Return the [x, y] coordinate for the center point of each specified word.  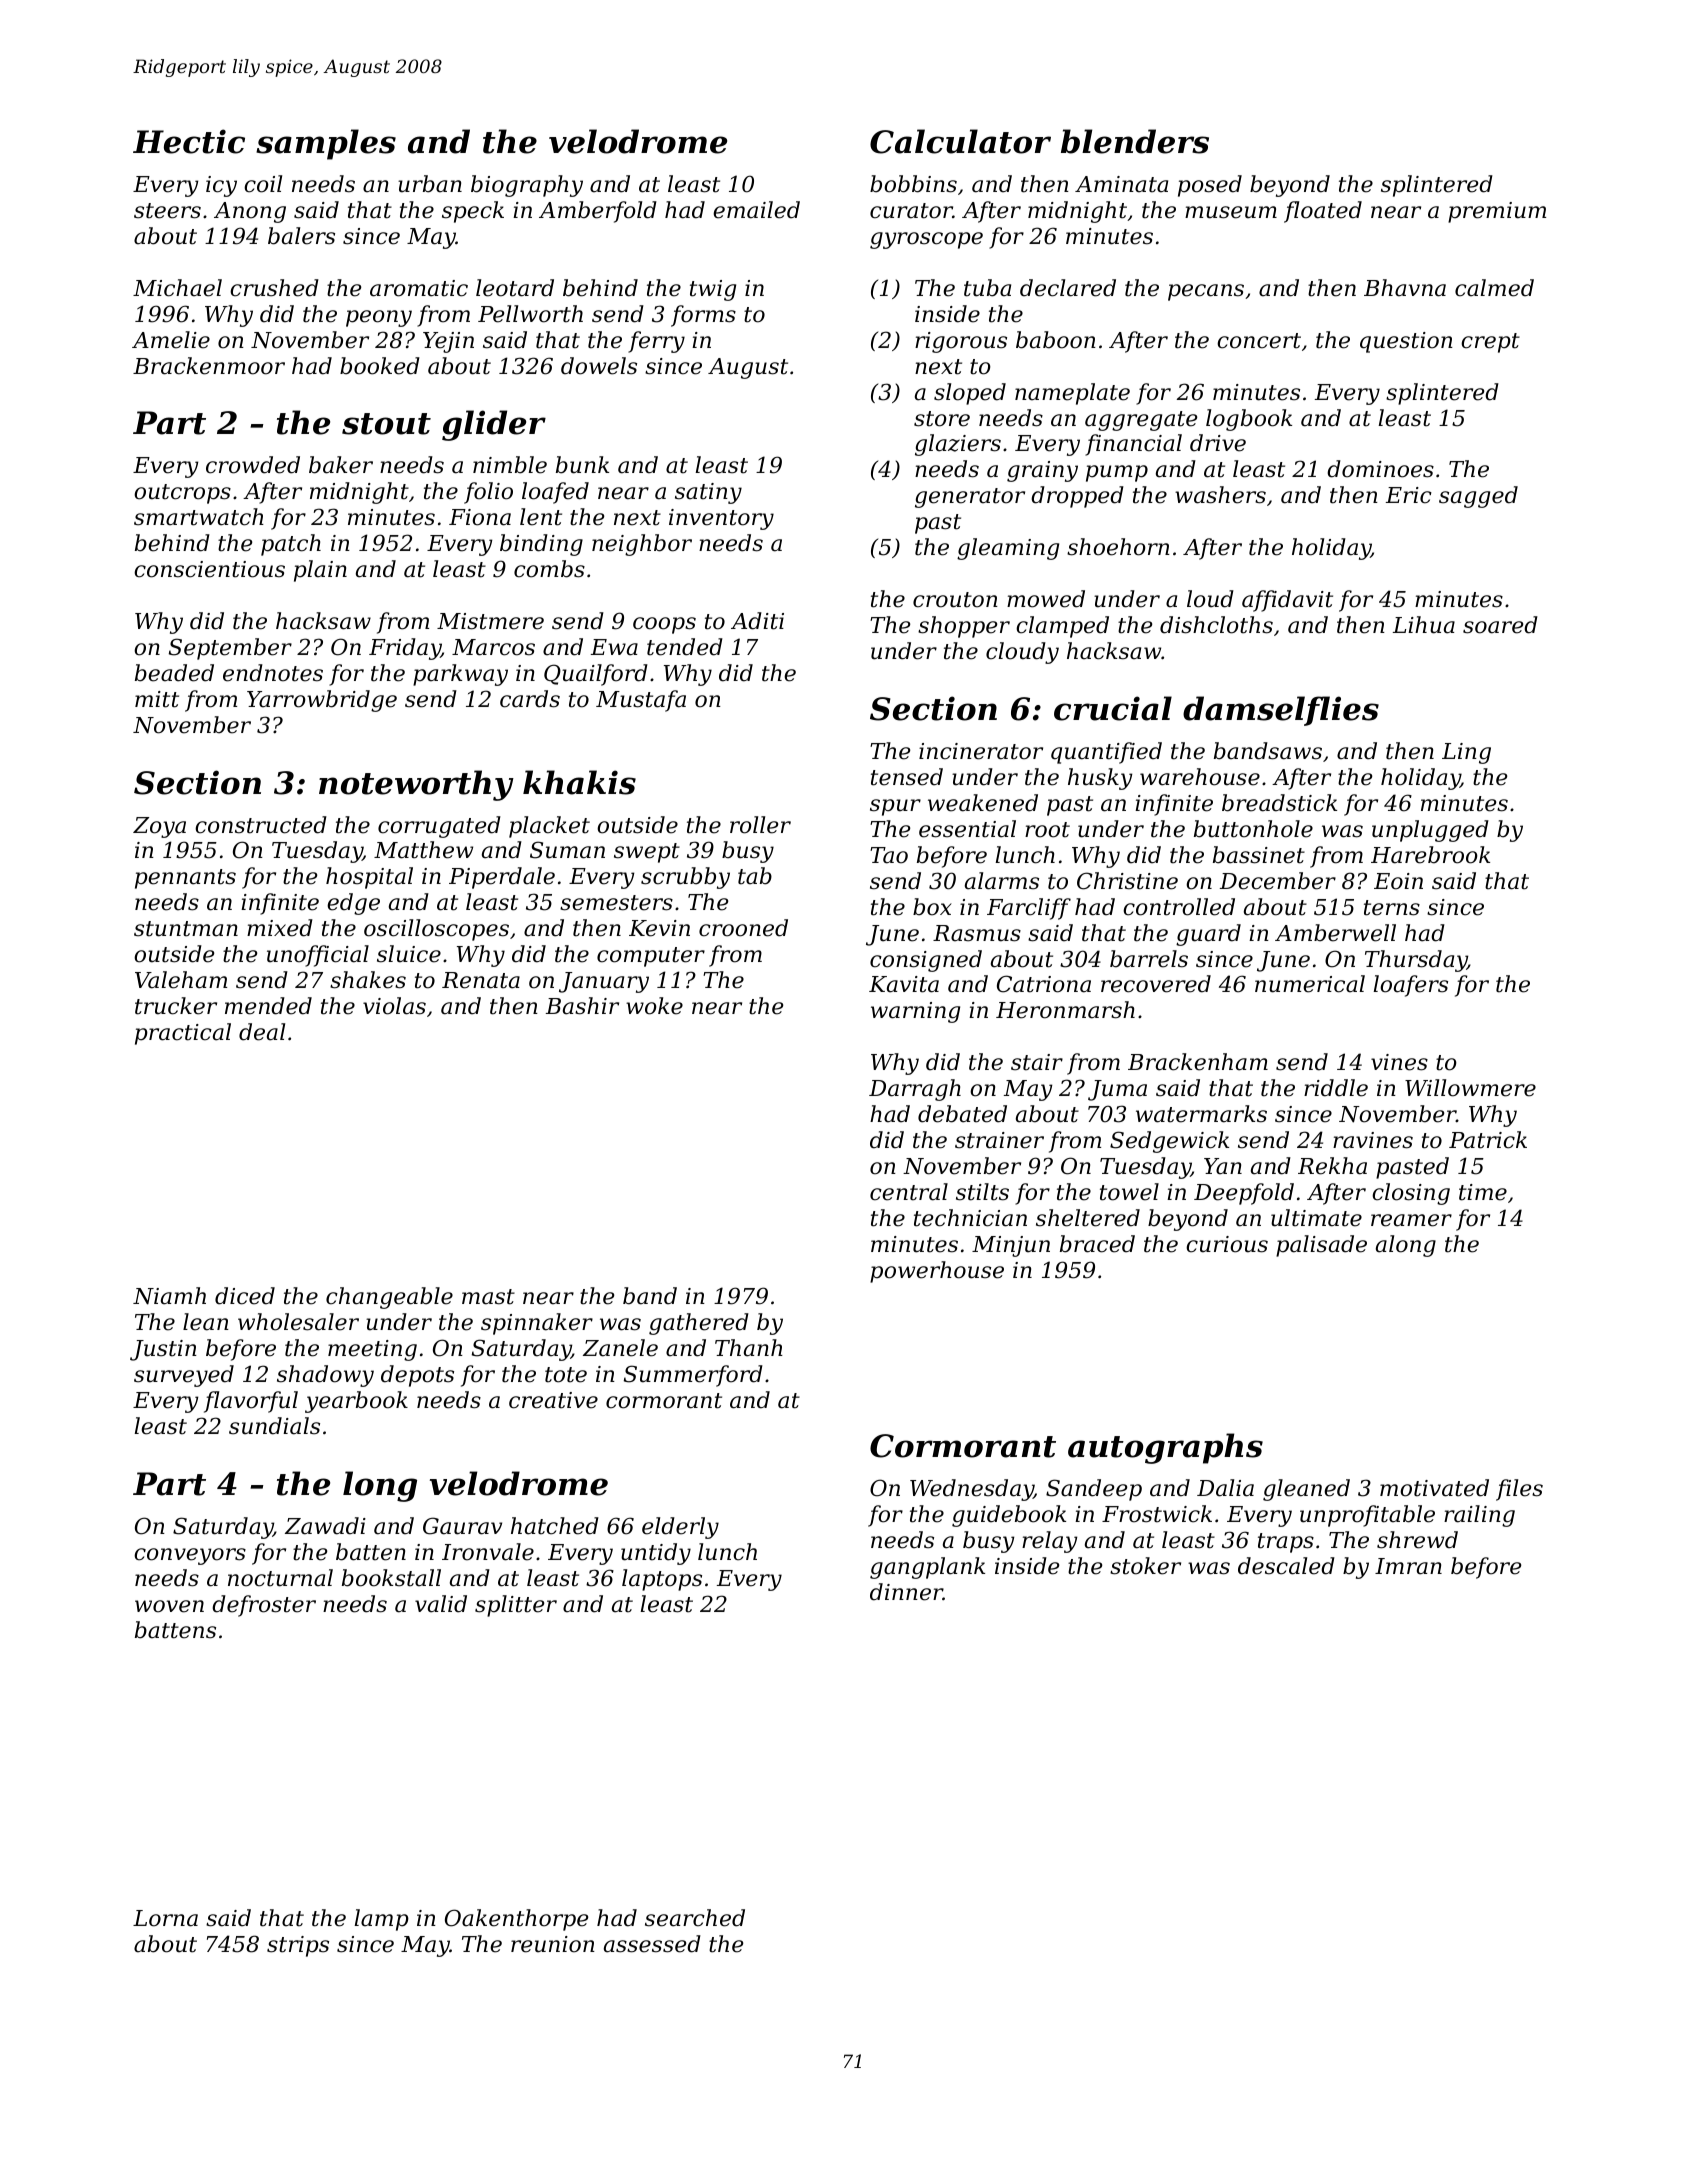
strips [298, 1946]
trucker [176, 1006]
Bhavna [1405, 288]
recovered [1156, 984]
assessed [652, 1944]
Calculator [960, 141]
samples [326, 144]
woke [654, 1006]
